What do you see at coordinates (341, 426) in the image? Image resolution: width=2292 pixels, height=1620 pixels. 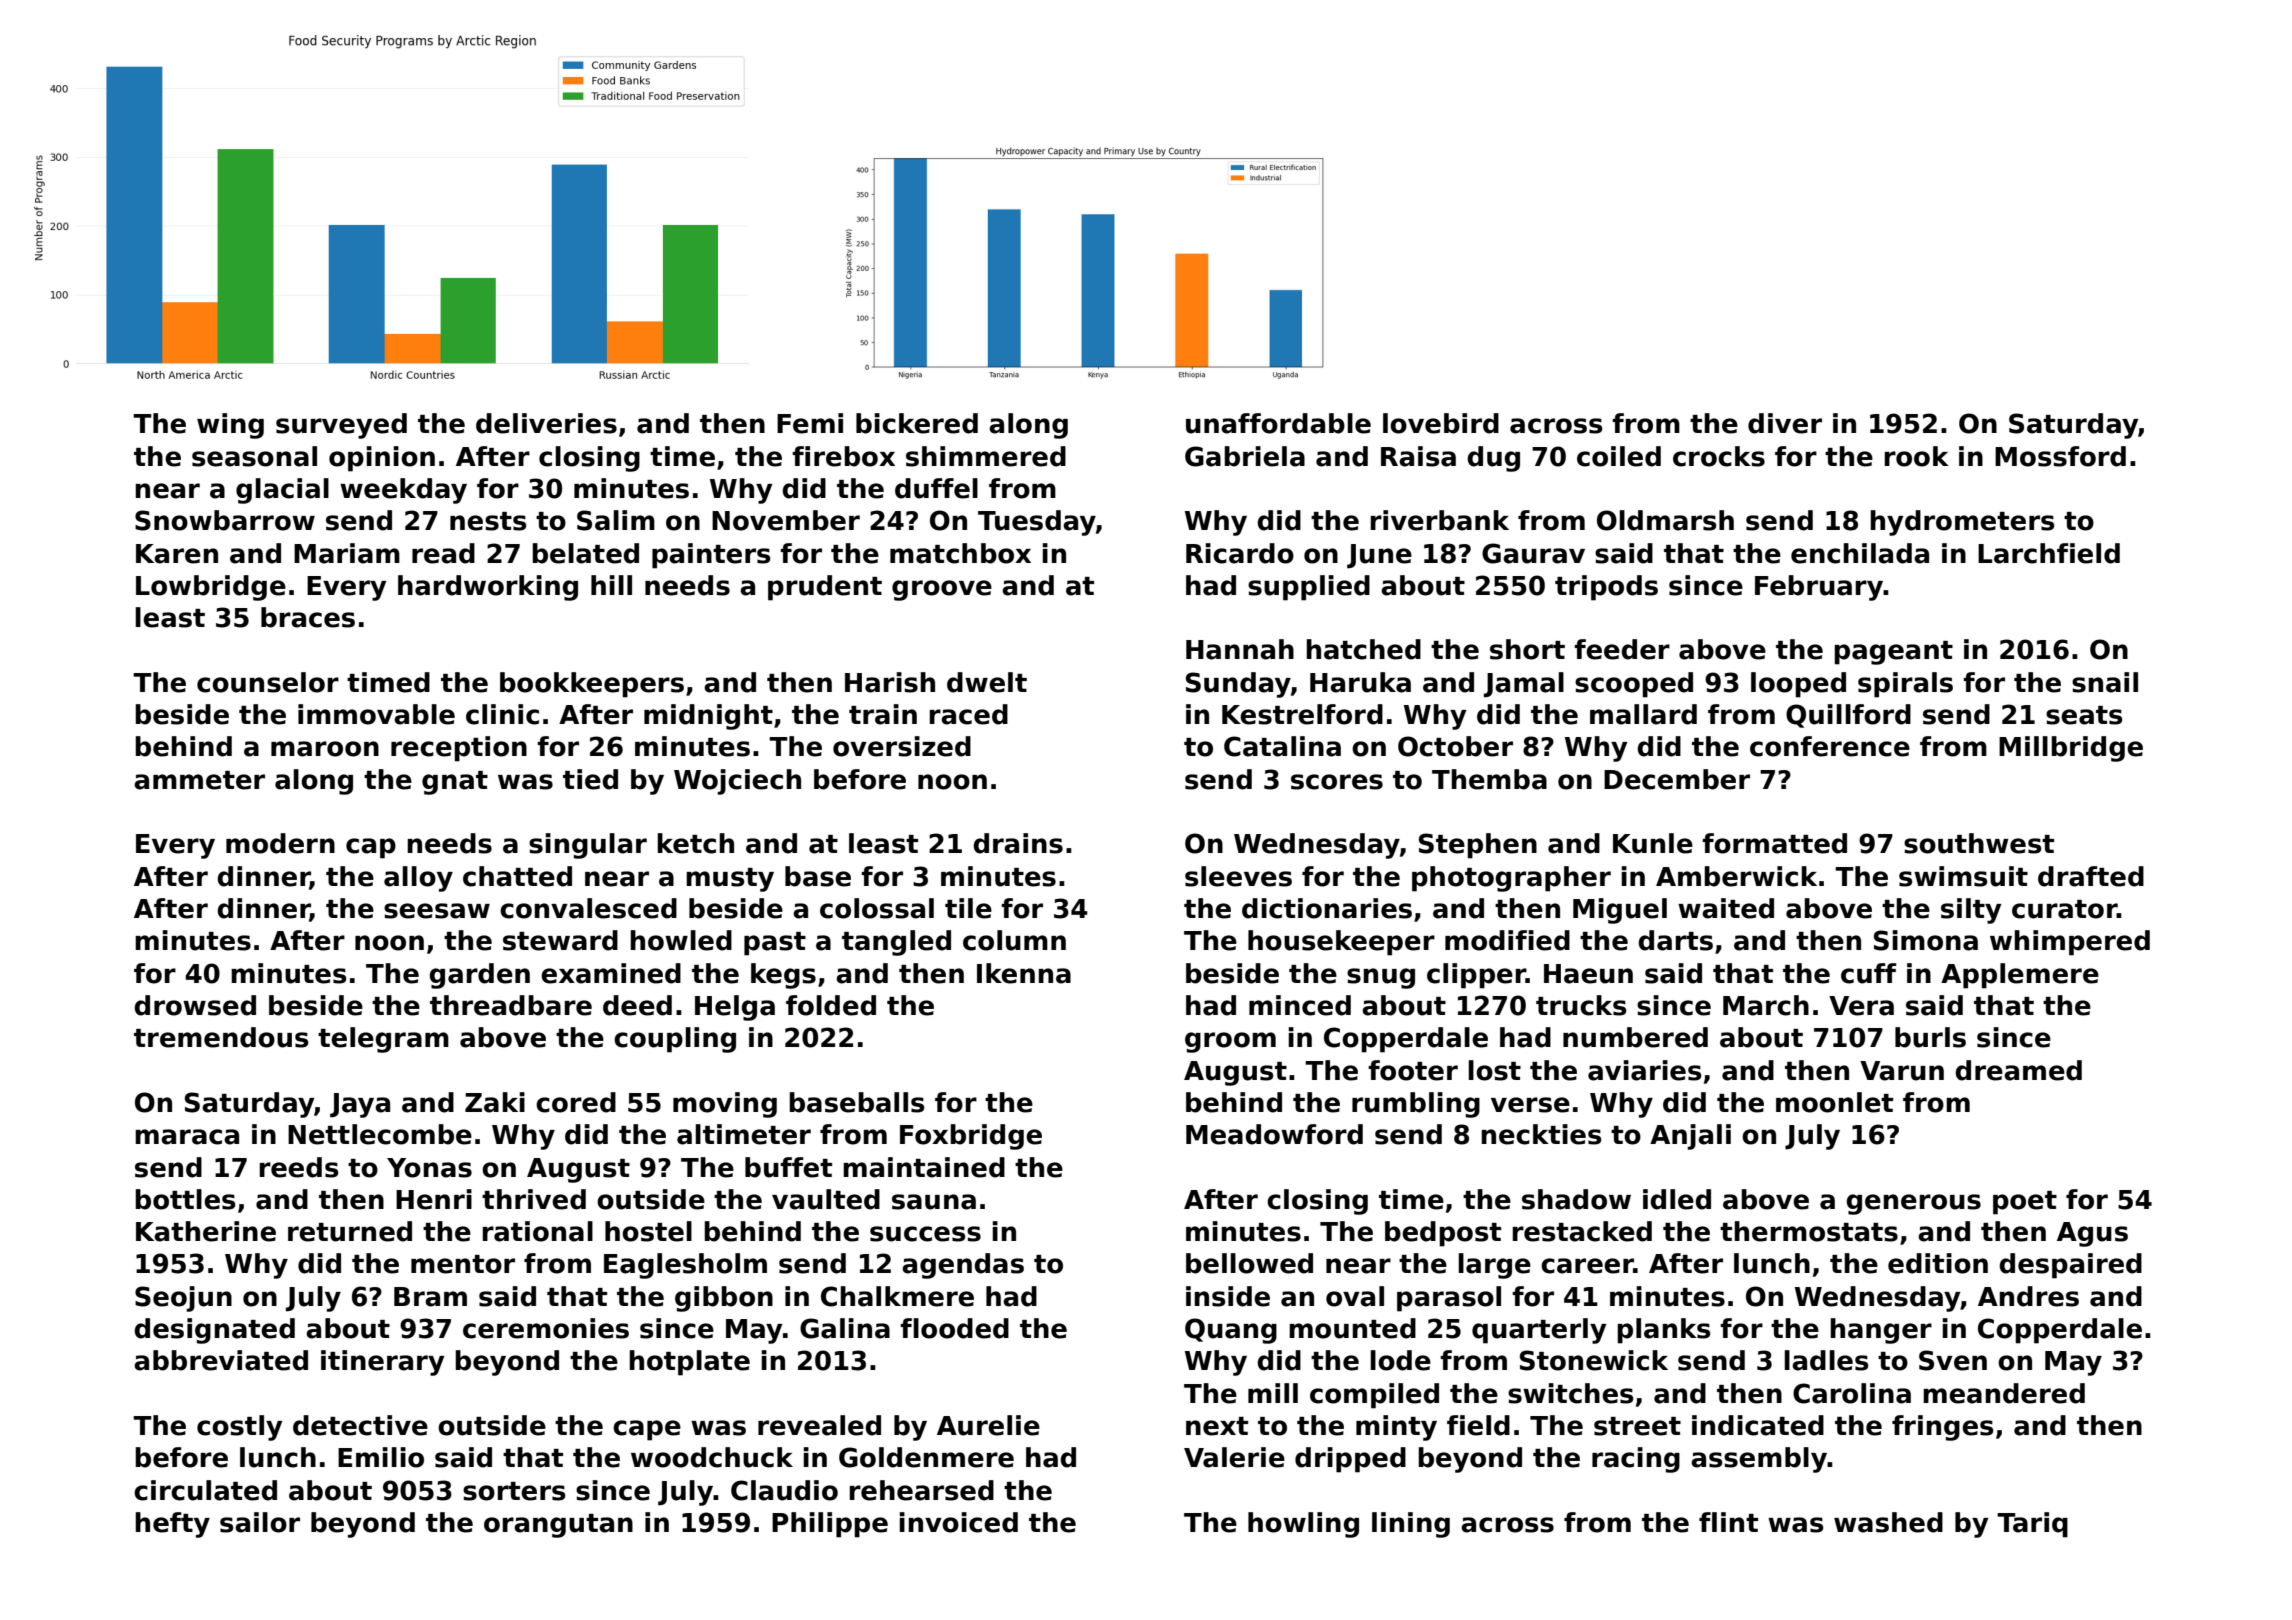 I see `surveyed` at bounding box center [341, 426].
